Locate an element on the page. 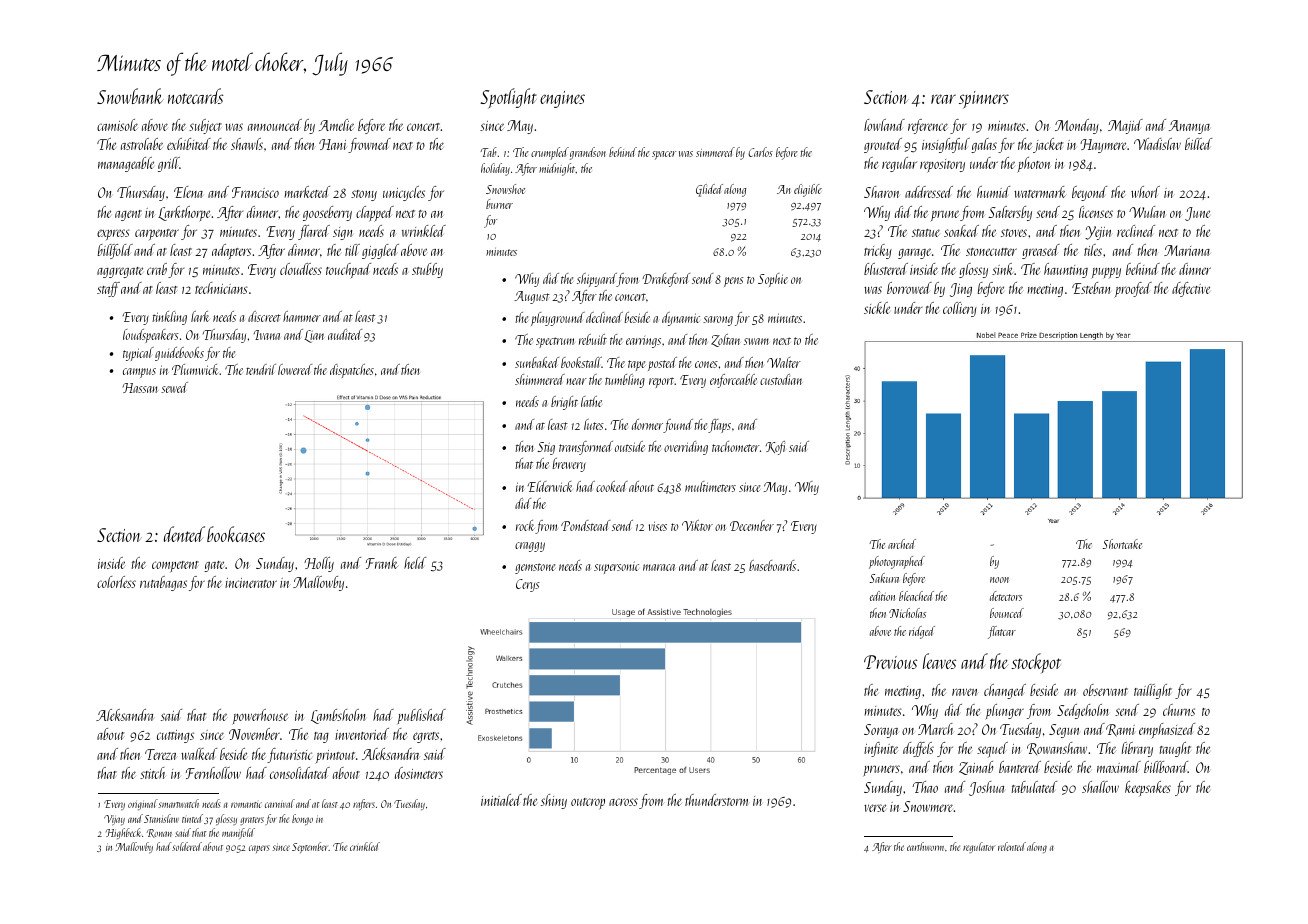 This document has height=924, width=1308. engines is located at coordinates (562, 99).
